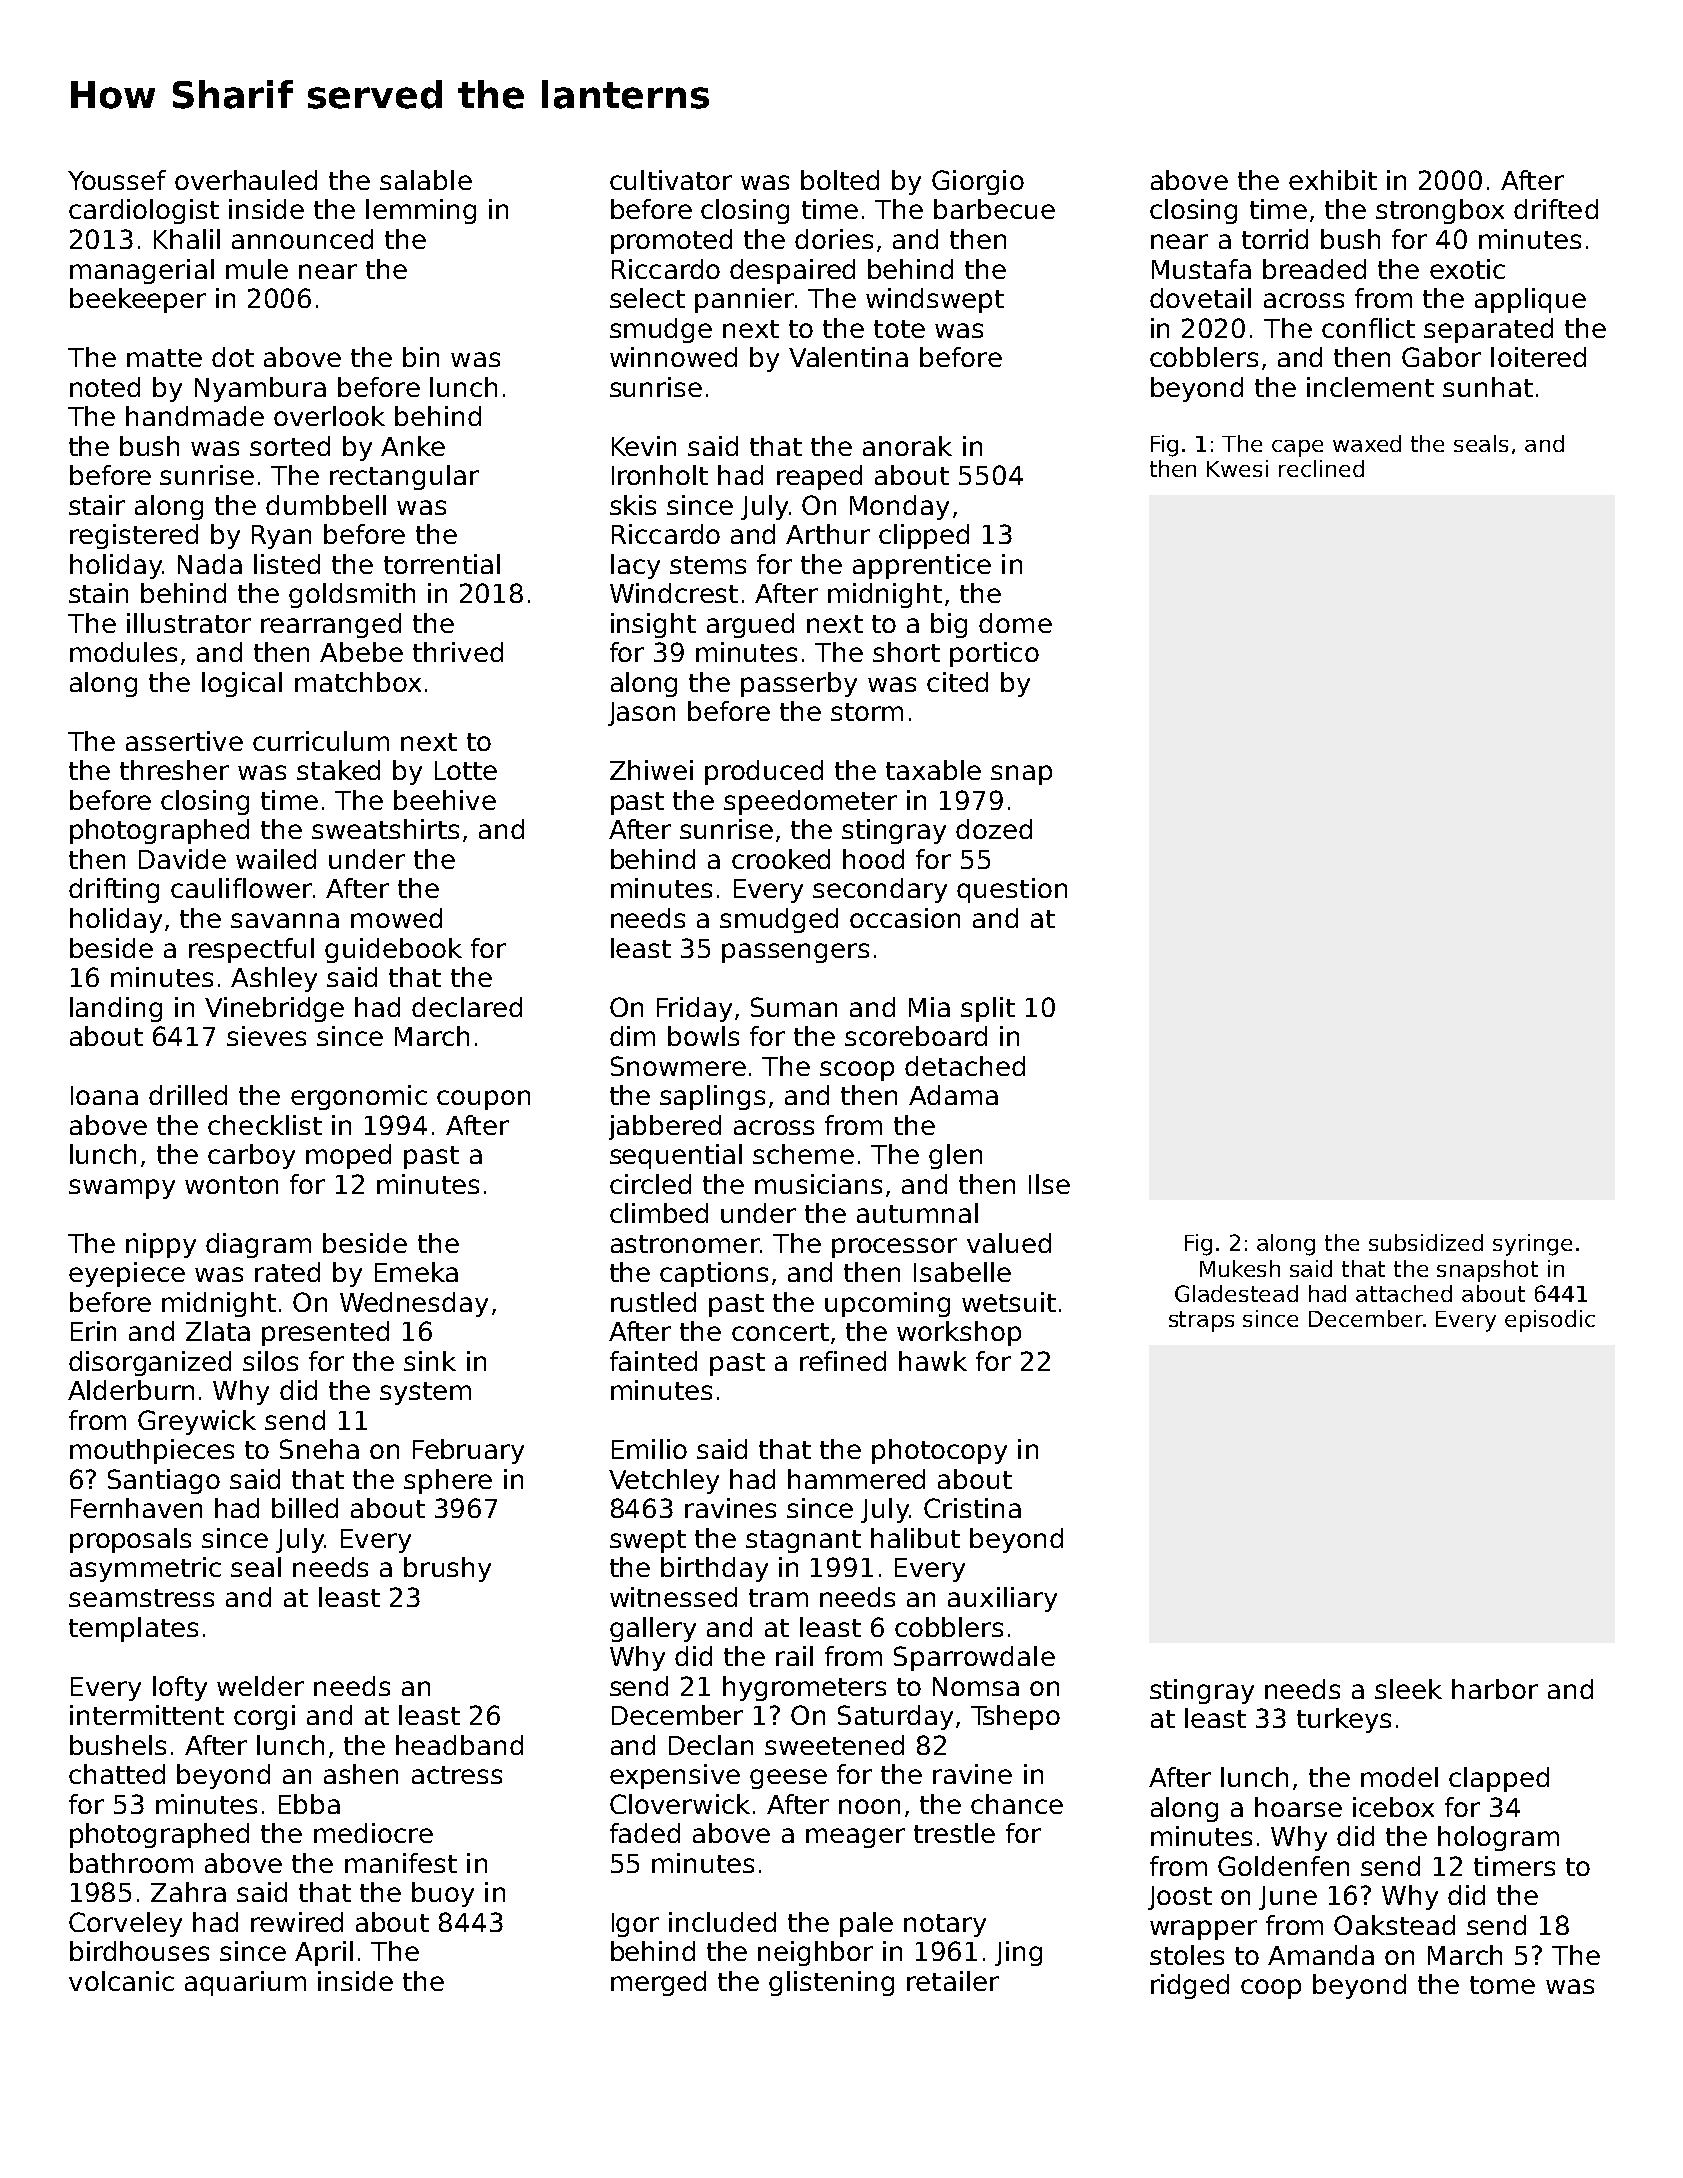 Image resolution: width=1683 pixels, height=2178 pixels. Describe the element at coordinates (245, 1983) in the screenshot. I see `aquarium` at that location.
